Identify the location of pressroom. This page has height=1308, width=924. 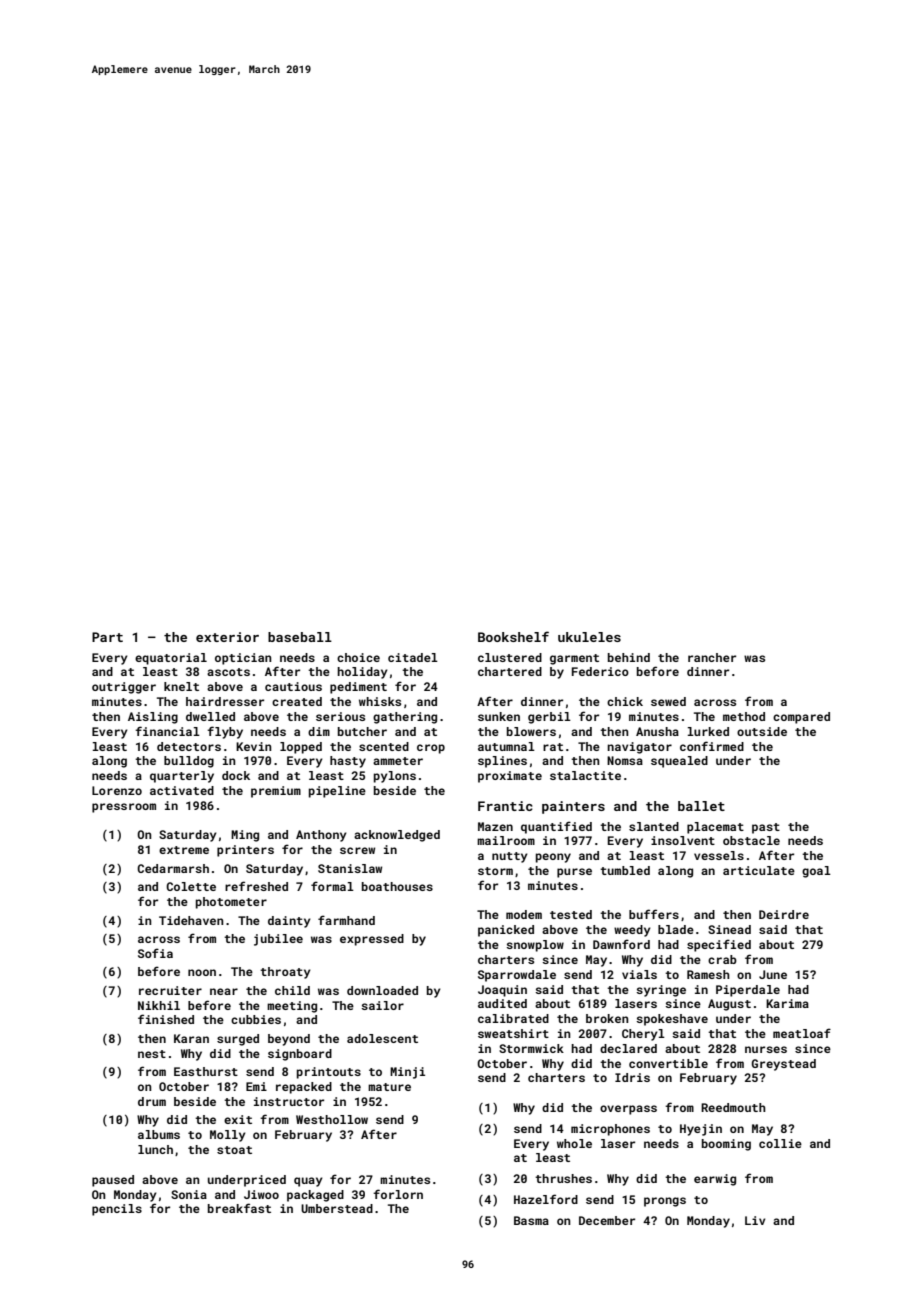
(124, 808).
